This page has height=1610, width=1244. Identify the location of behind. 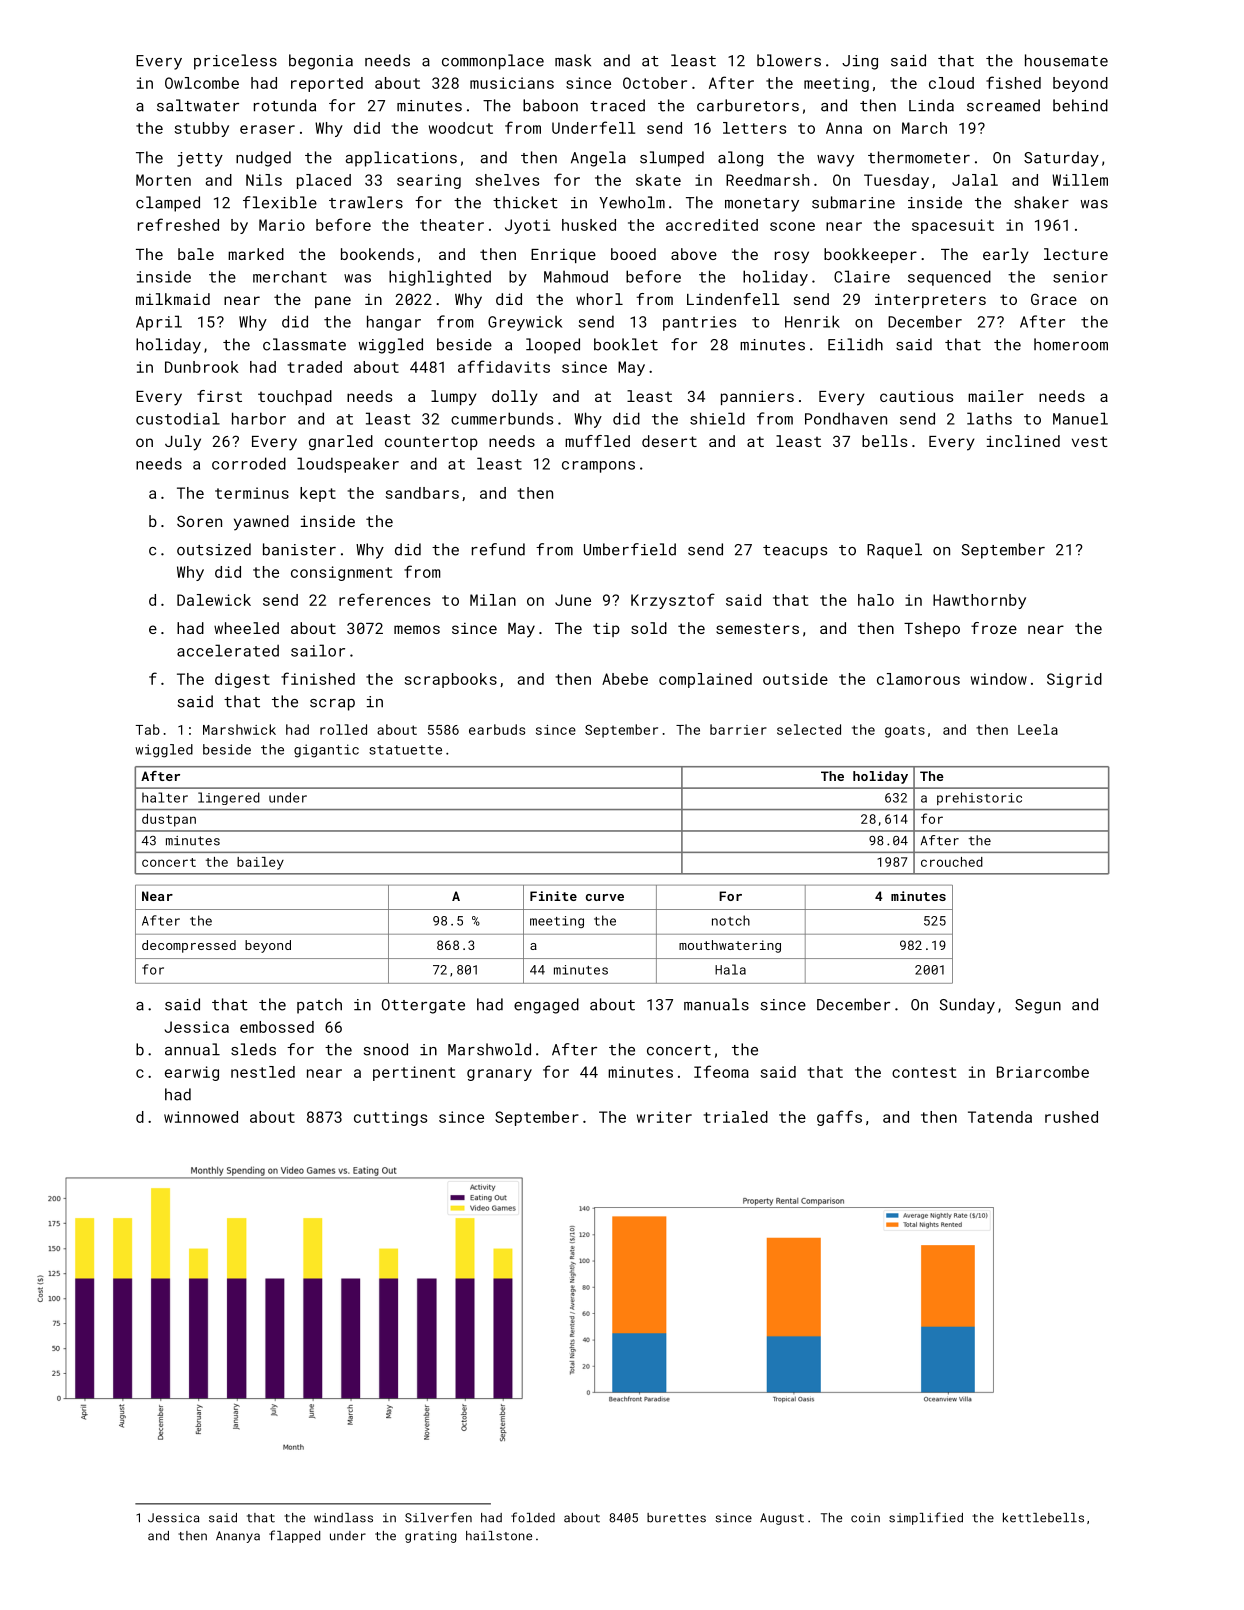
(1080, 105).
